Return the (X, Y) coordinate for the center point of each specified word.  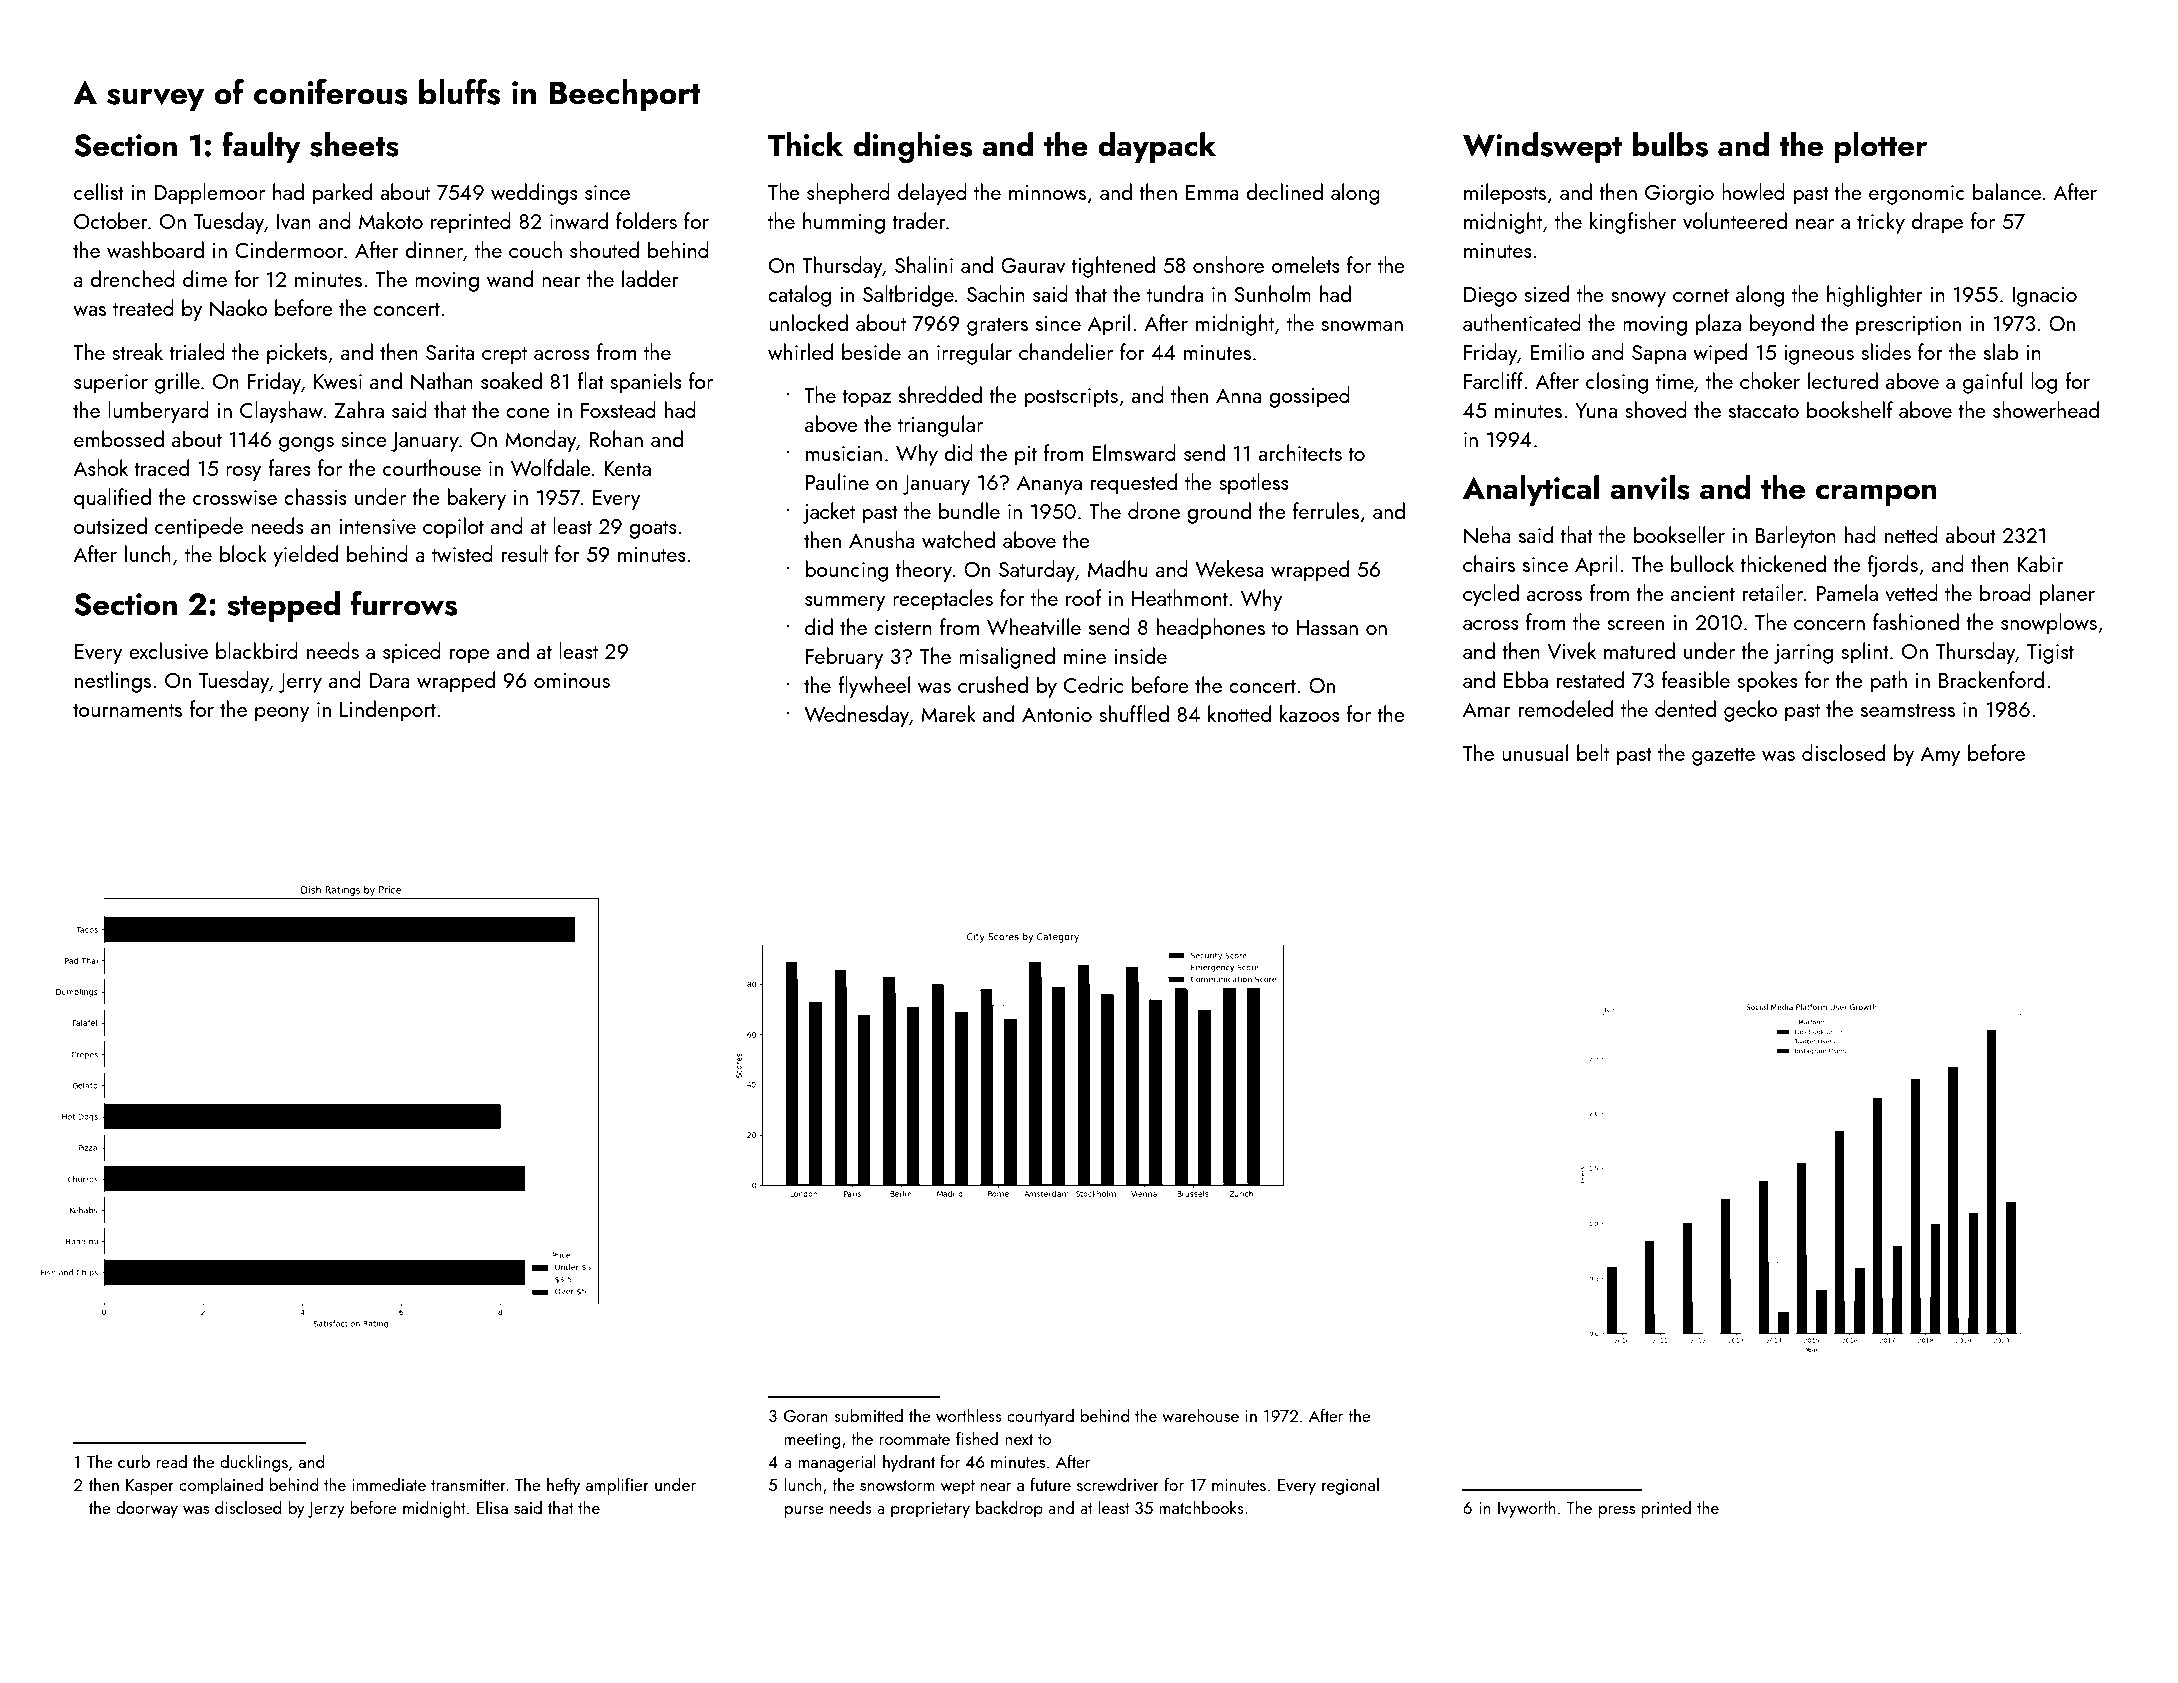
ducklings (254, 1463)
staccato (1764, 411)
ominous (572, 680)
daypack (1157, 147)
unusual (1535, 752)
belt (1593, 752)
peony (282, 714)
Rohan (616, 438)
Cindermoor (289, 249)
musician (844, 453)
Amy (1940, 756)
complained (221, 1486)
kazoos (1310, 713)
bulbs (1670, 144)
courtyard (1040, 1417)
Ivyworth (1527, 1509)
